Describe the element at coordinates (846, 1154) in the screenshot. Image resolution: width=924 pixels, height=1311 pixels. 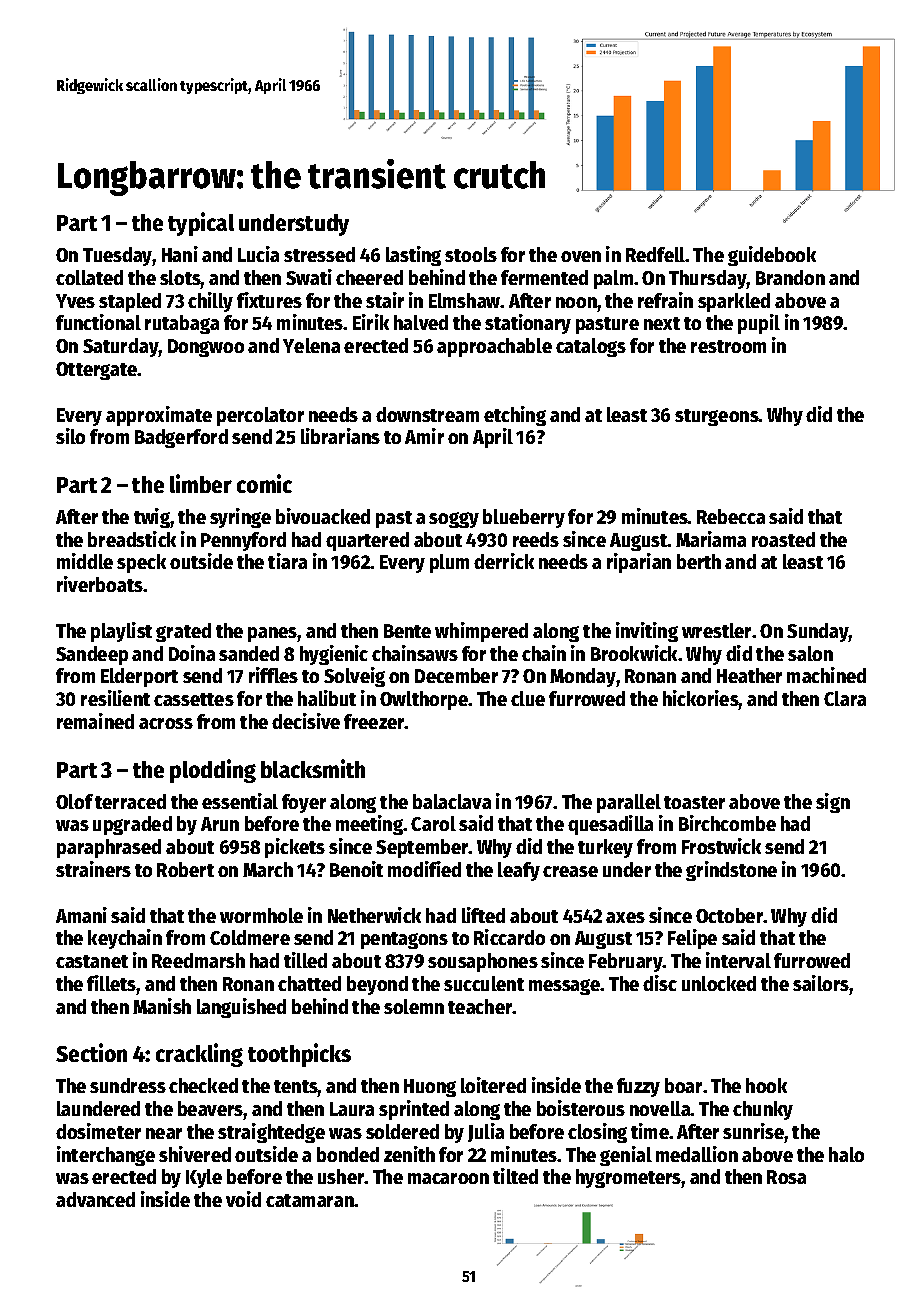
I see `halo` at that location.
